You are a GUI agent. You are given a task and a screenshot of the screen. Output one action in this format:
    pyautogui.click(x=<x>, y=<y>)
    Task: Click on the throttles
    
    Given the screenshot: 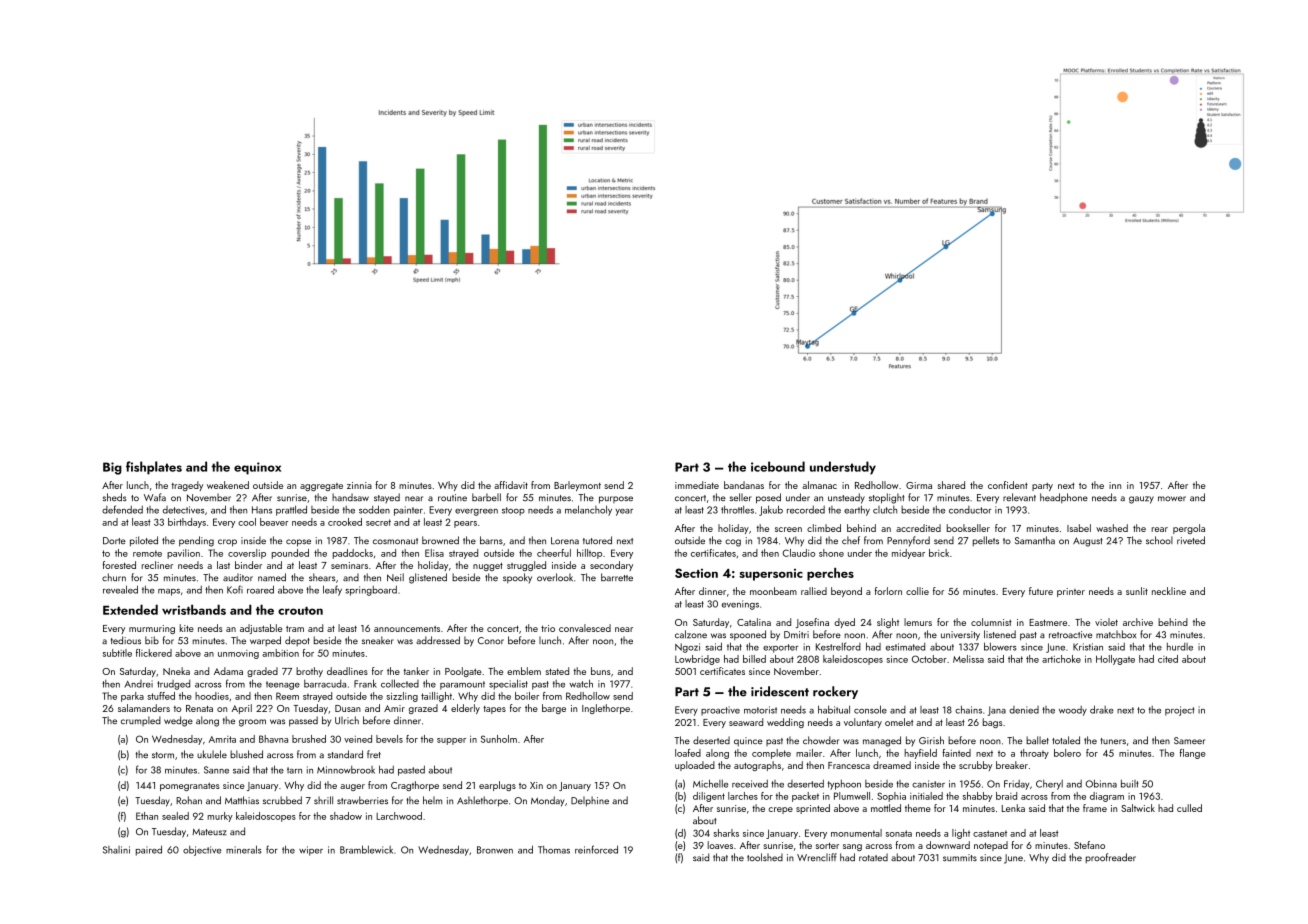 What is the action you would take?
    pyautogui.click(x=737, y=509)
